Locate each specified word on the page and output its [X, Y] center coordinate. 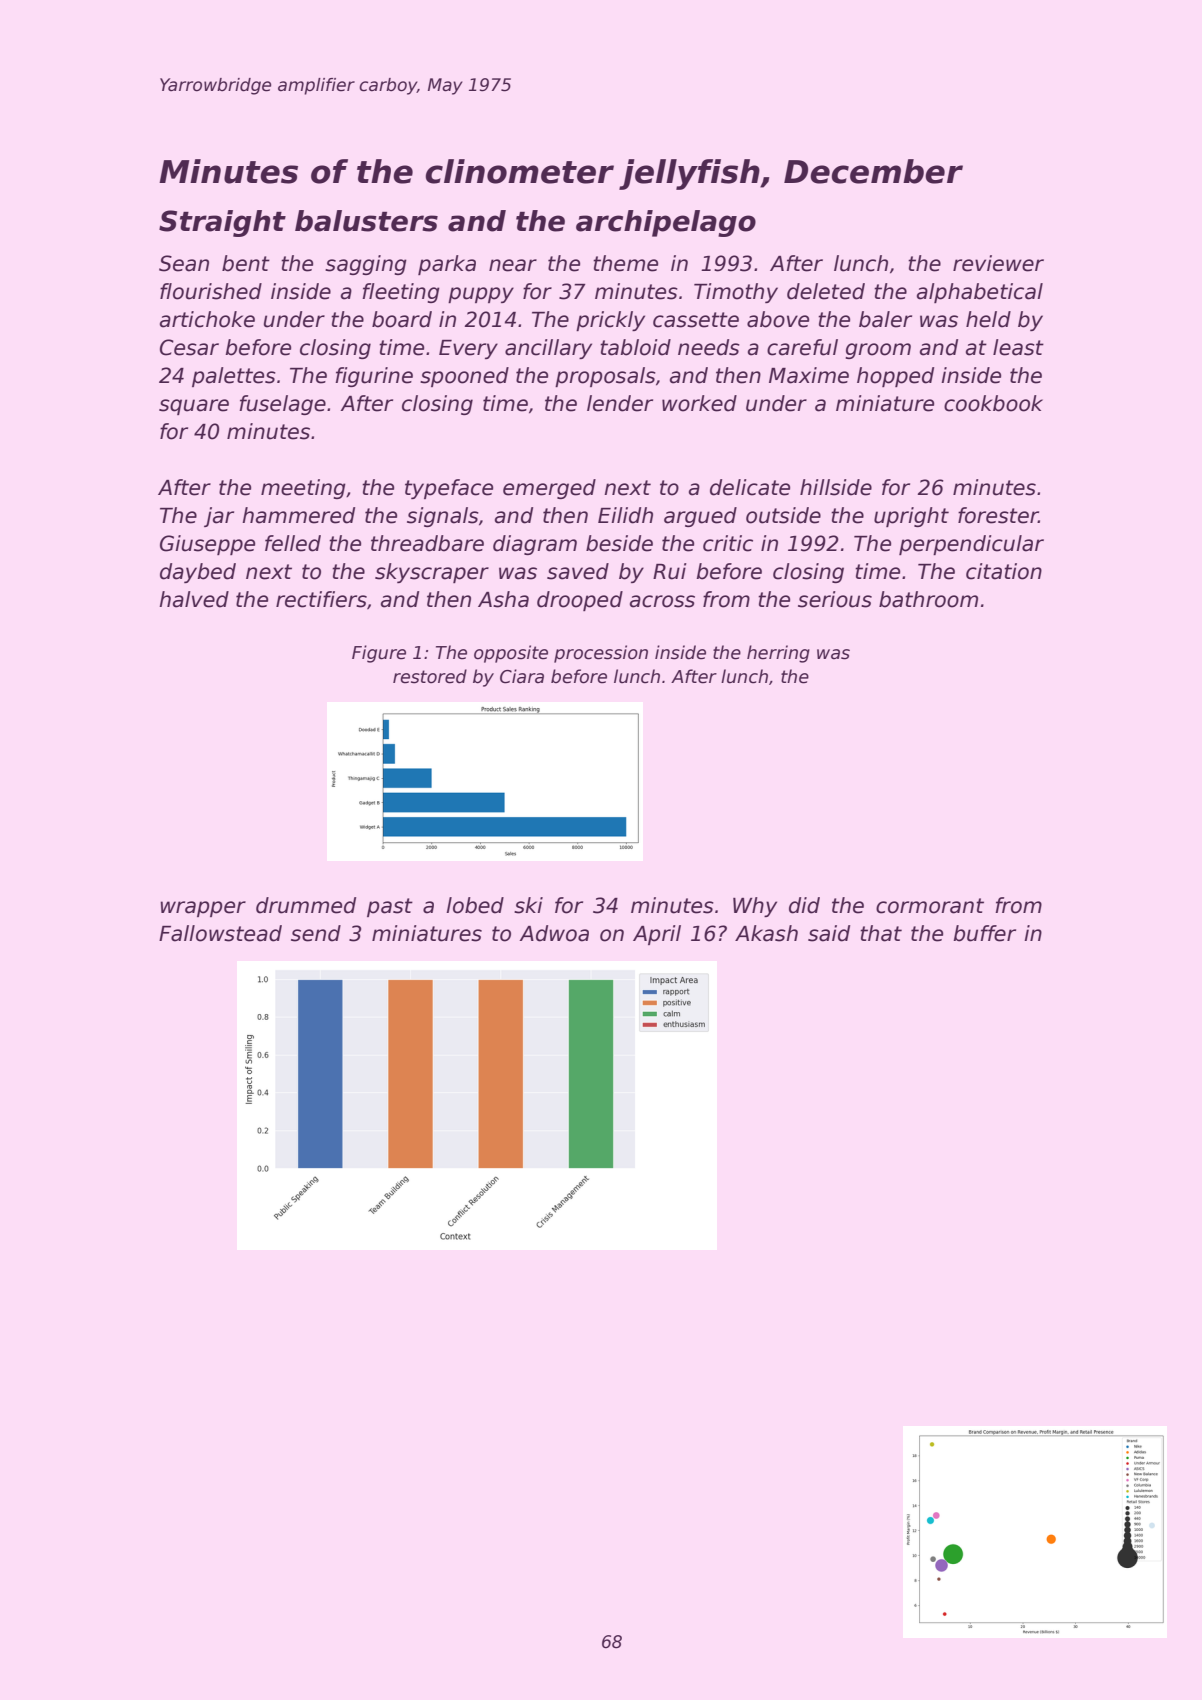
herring [778, 654]
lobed [475, 905]
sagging [366, 265]
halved [194, 599]
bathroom [928, 599]
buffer [984, 933]
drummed [306, 905]
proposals [605, 377]
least [1018, 347]
